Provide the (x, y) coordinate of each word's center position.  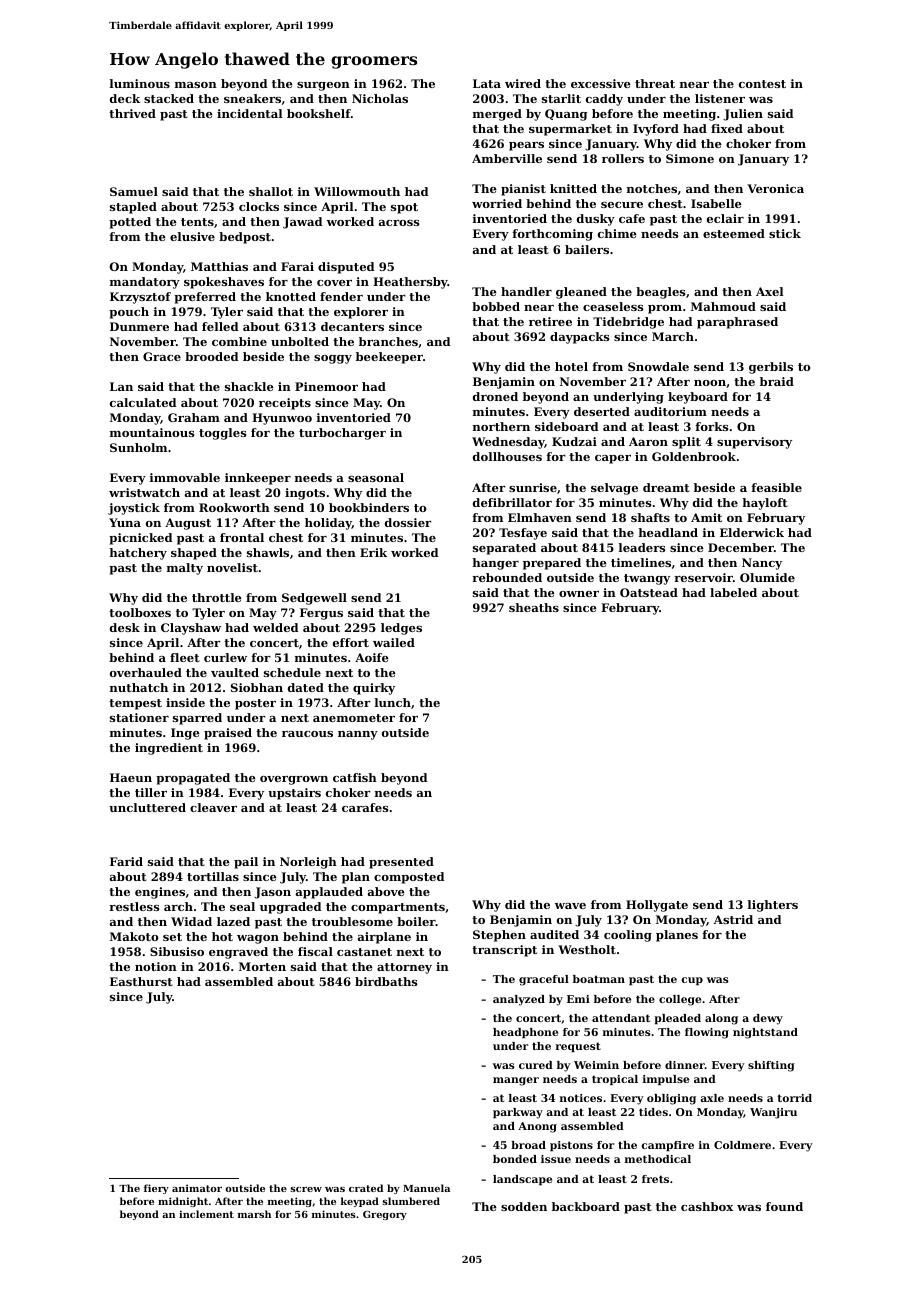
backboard (586, 1206)
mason (196, 85)
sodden (524, 1206)
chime (617, 233)
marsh (254, 1214)
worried (497, 203)
